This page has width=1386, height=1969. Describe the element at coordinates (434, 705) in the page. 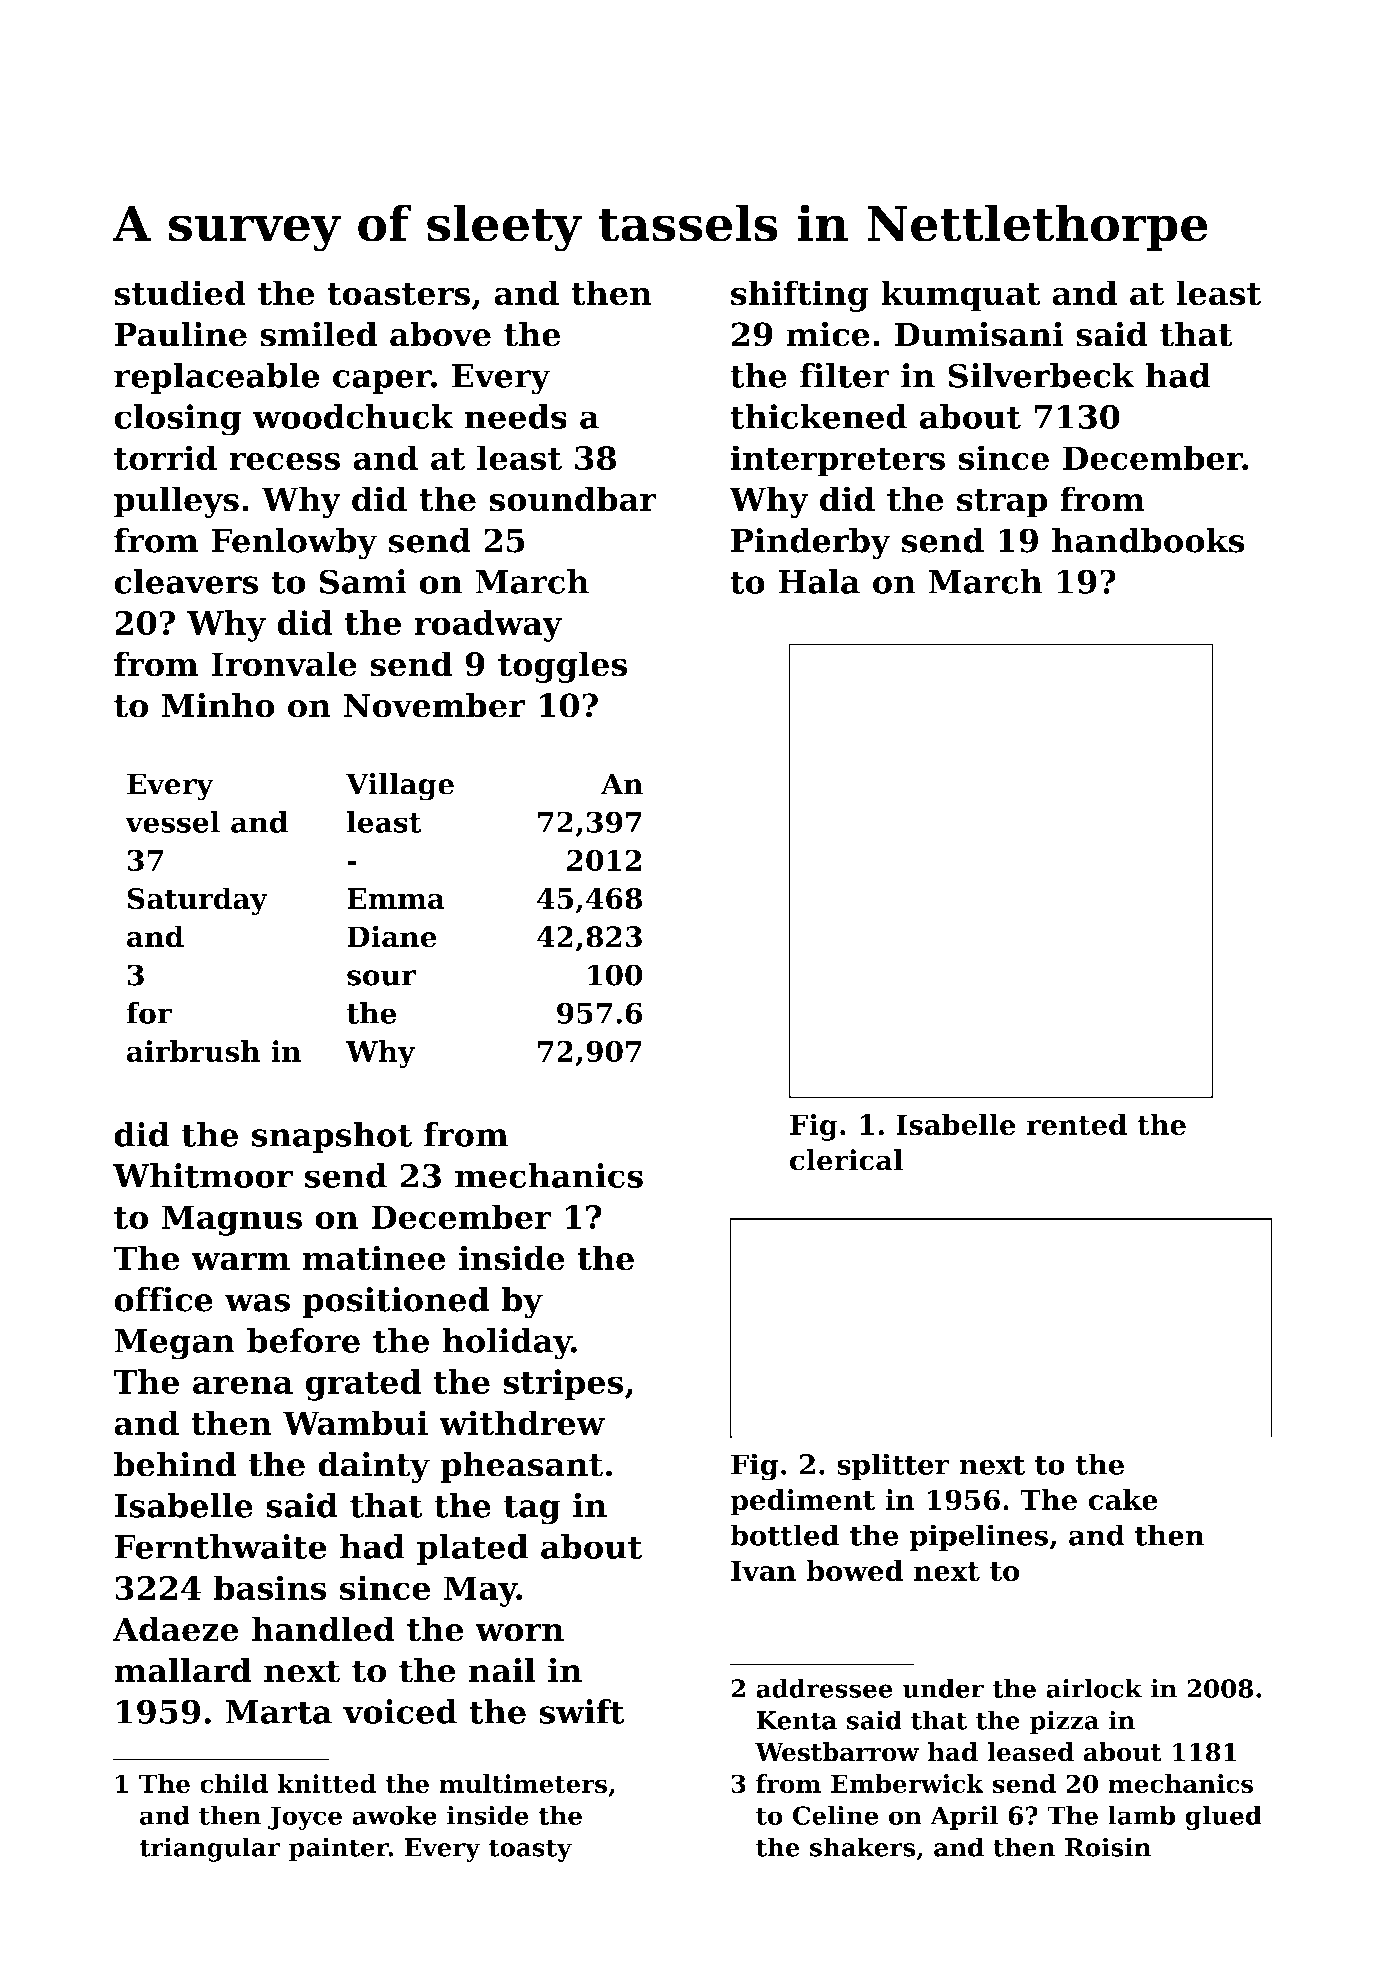

I see `November` at that location.
